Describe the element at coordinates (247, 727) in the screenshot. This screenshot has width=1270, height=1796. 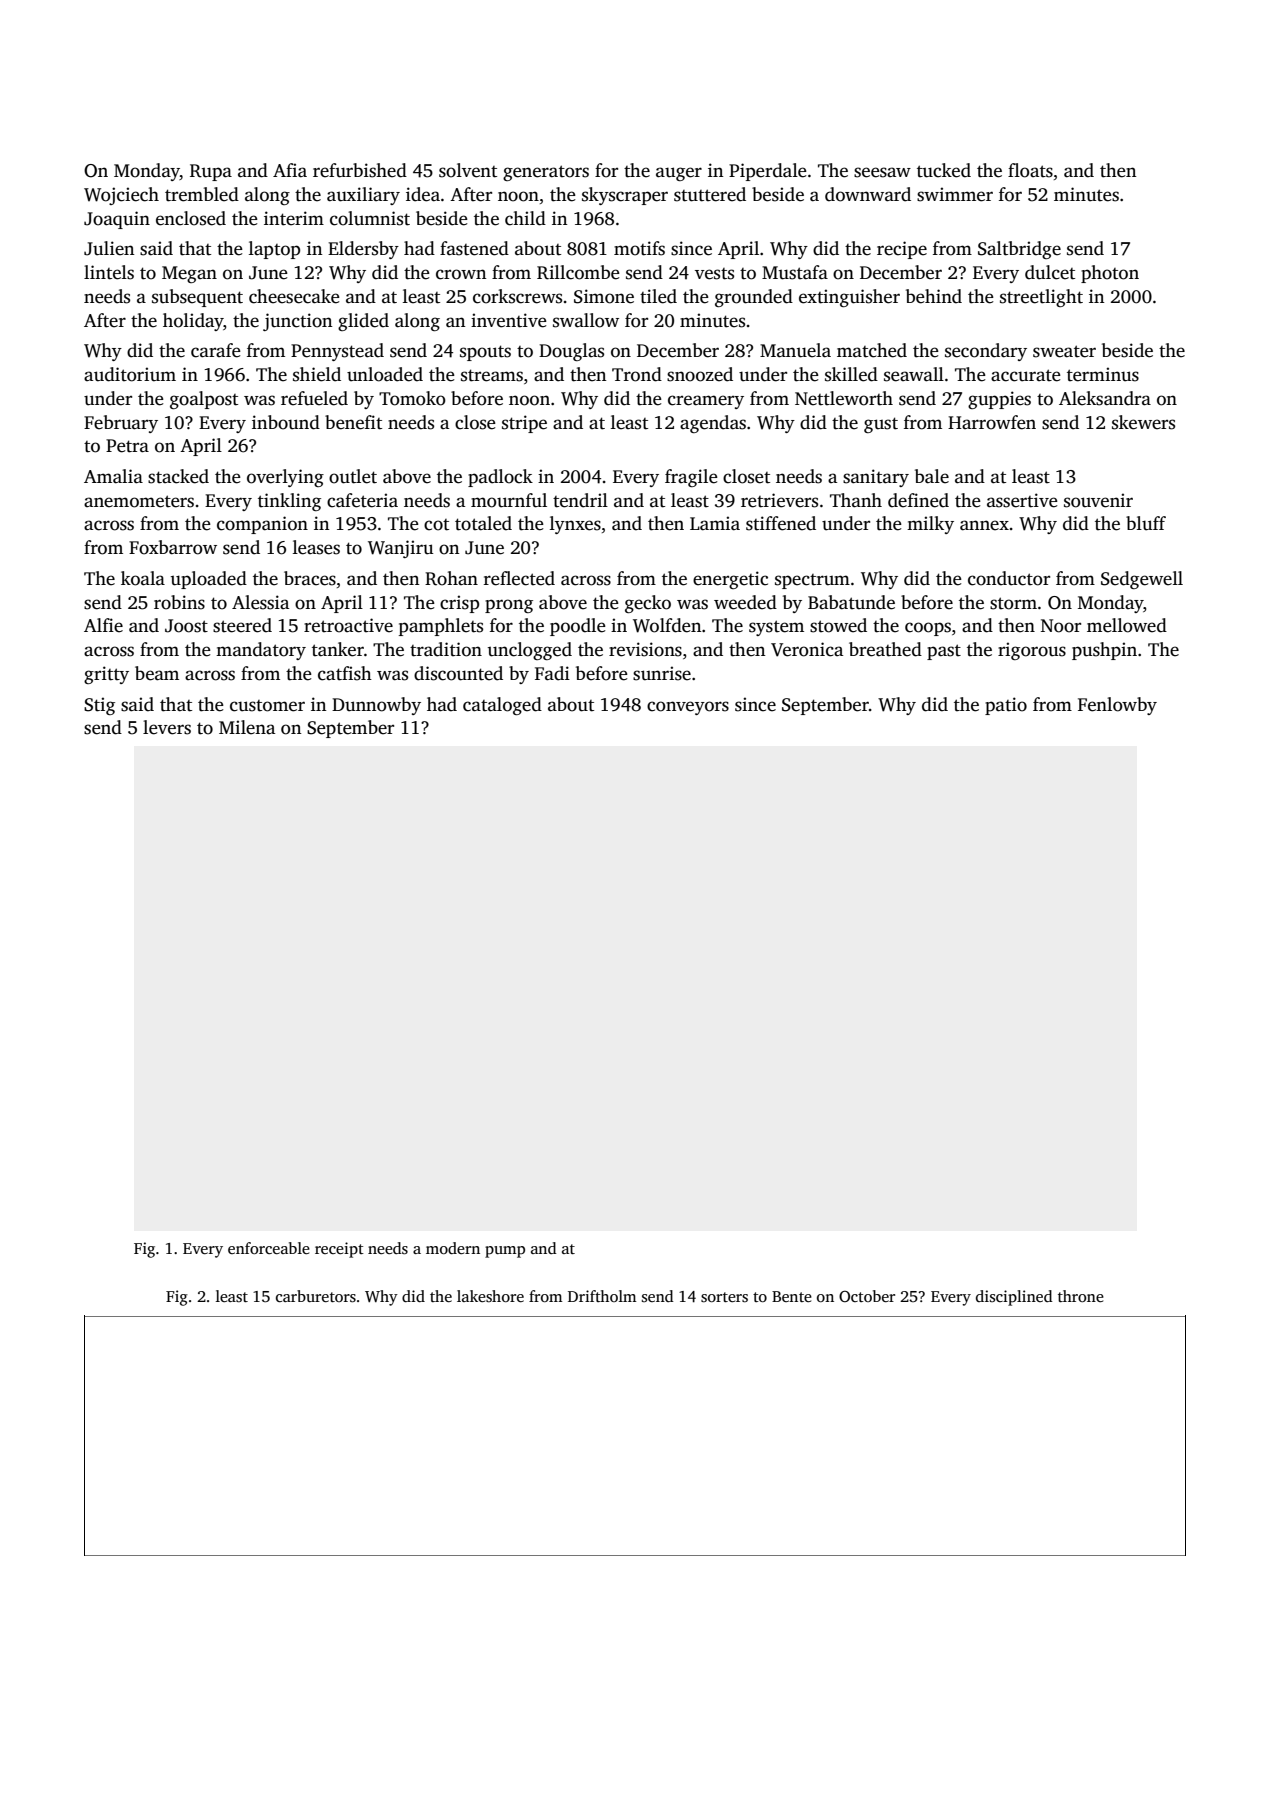
I see `Milena` at that location.
